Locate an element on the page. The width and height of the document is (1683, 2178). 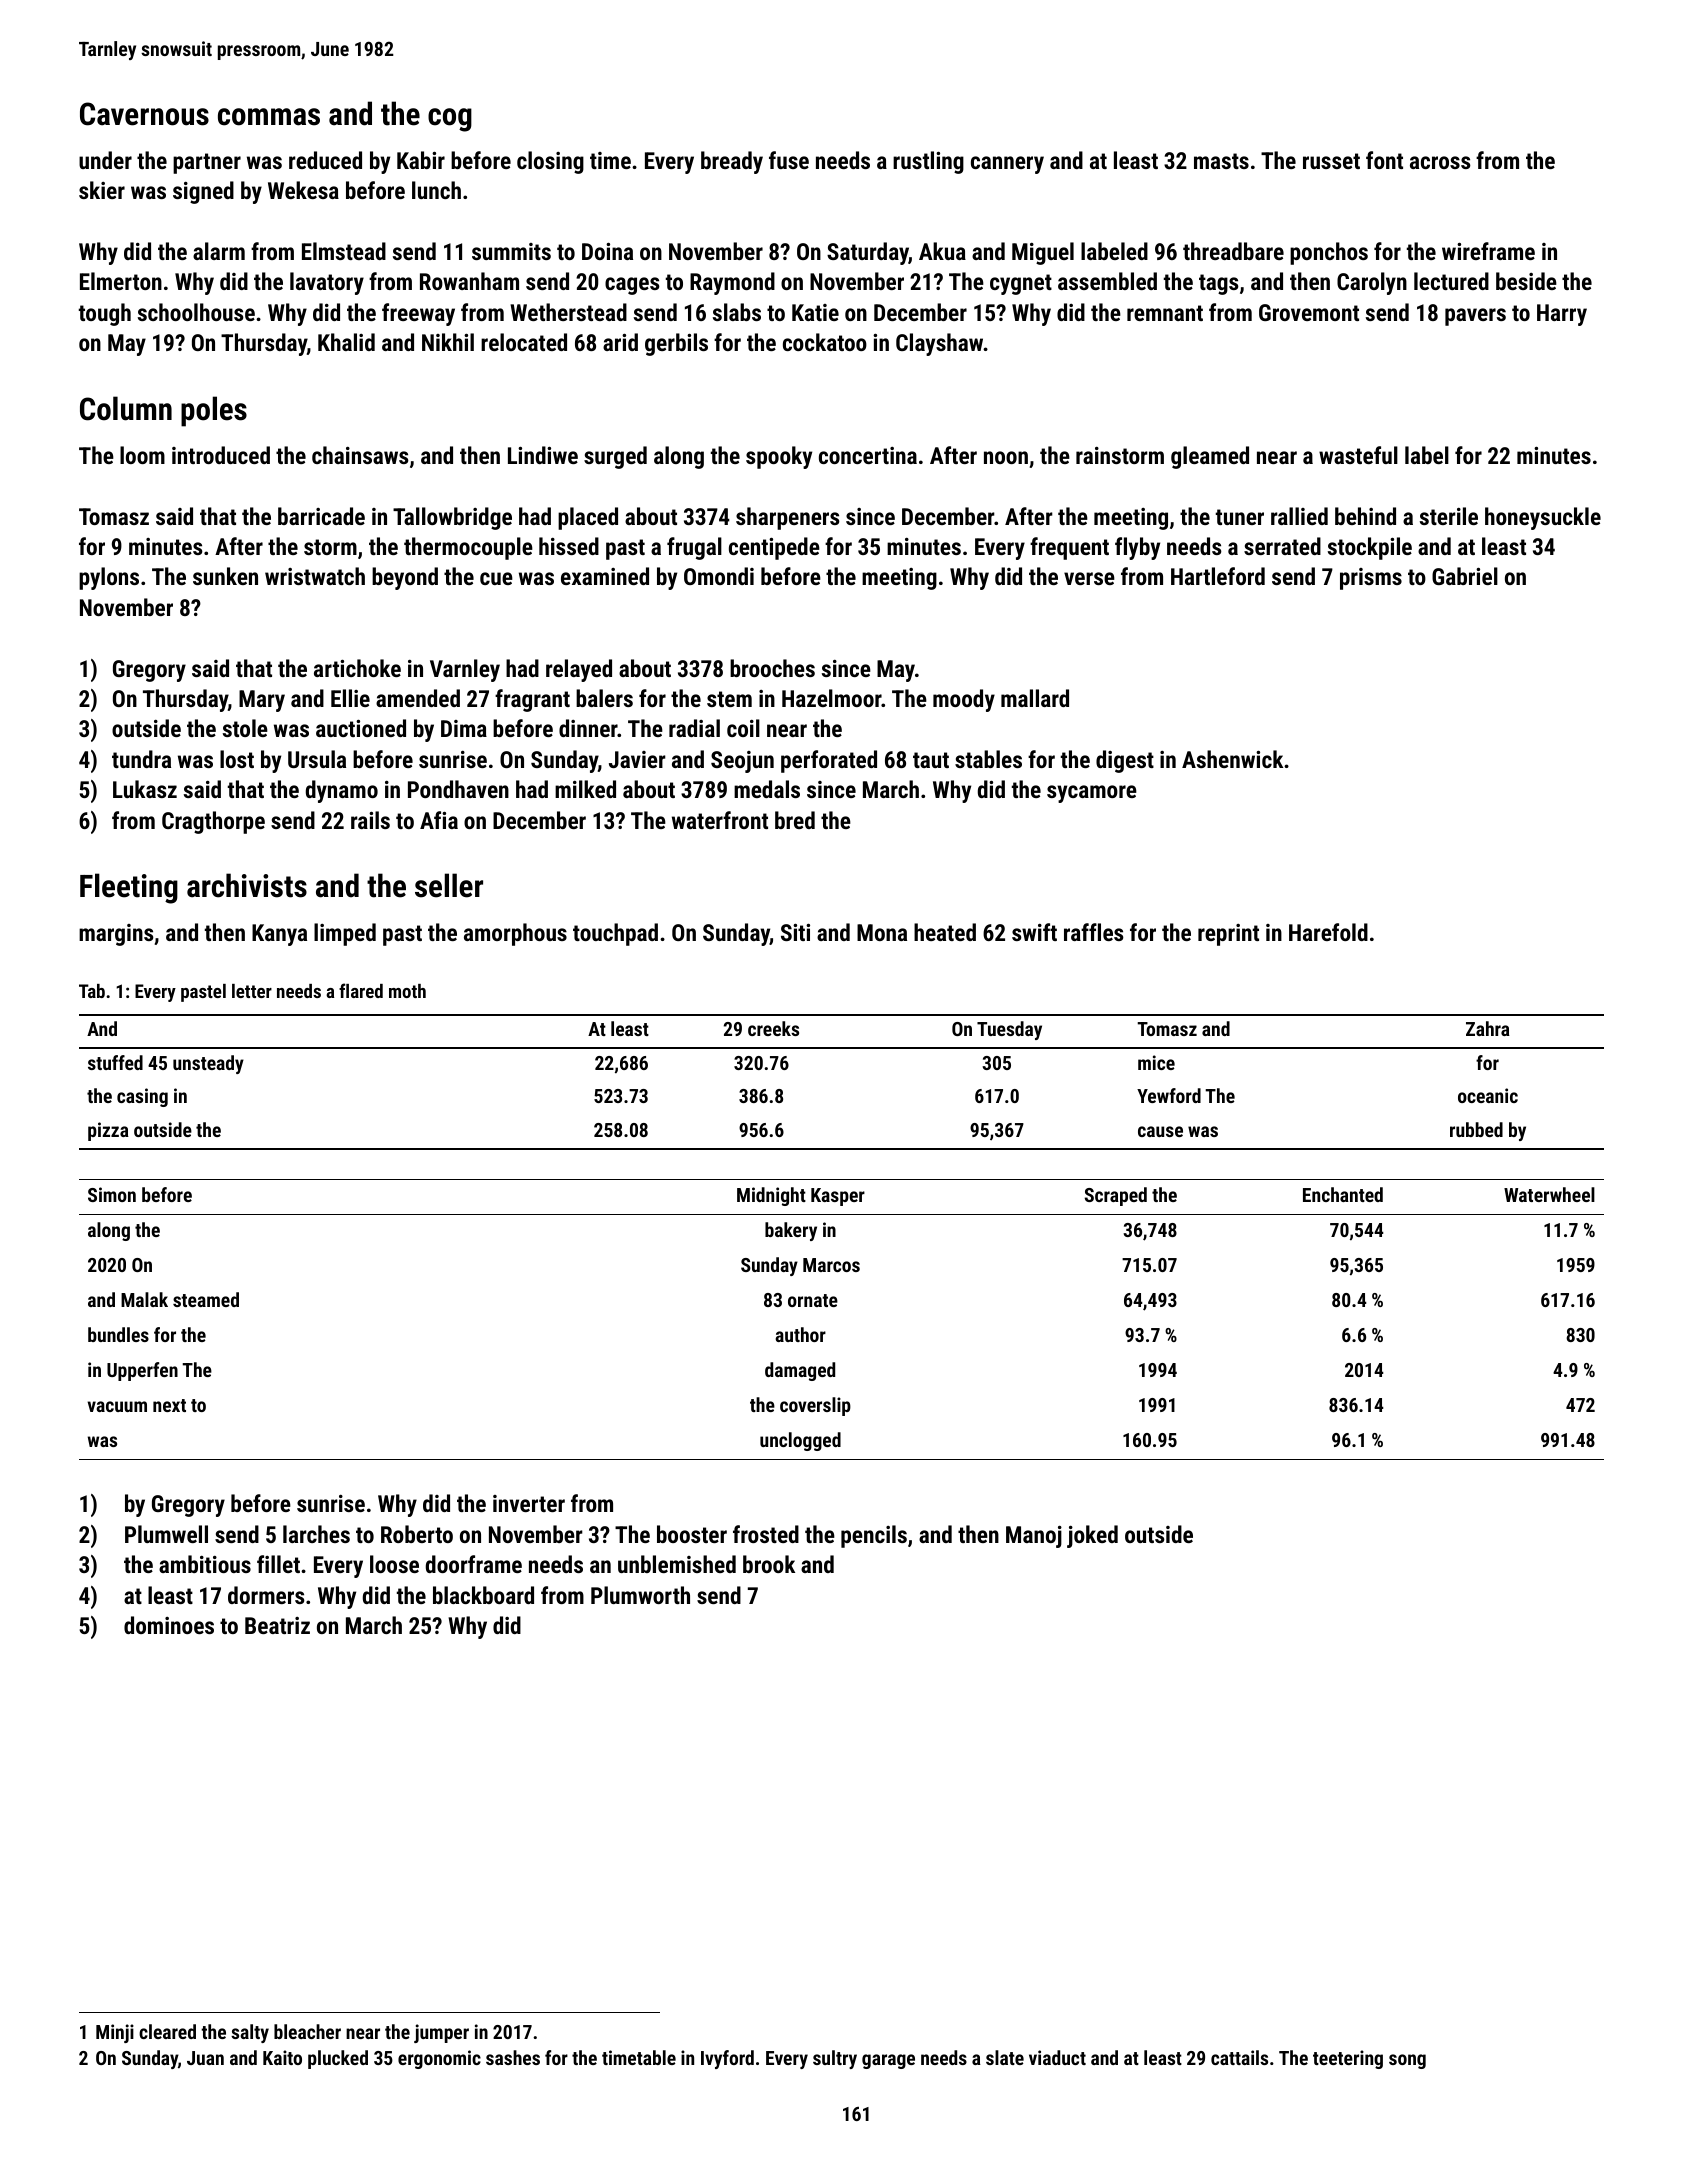
Nikhil is located at coordinates (448, 342).
